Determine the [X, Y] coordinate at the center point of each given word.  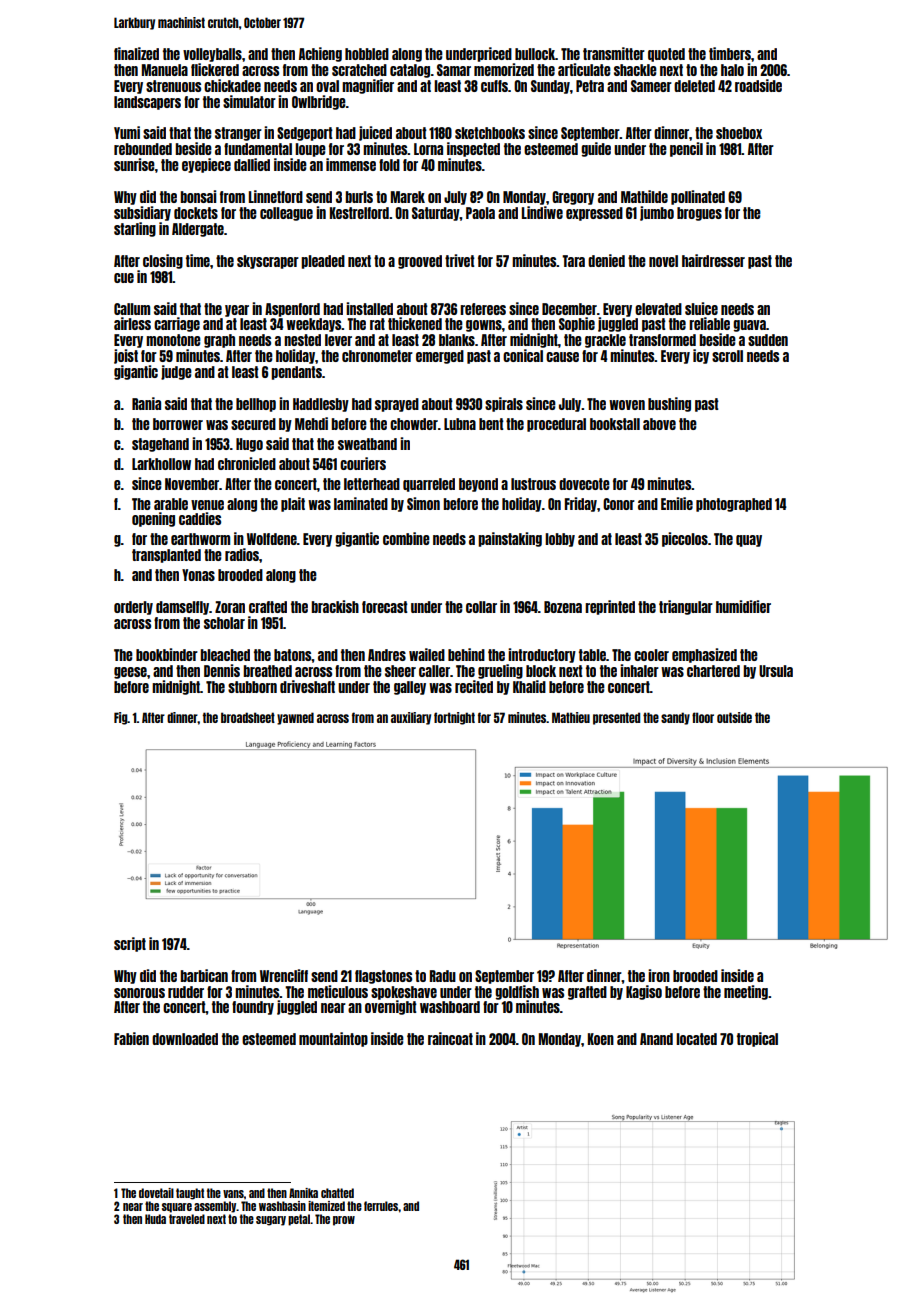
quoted [666, 55]
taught [190, 1194]
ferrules [381, 1206]
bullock [535, 54]
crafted [268, 607]
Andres [387, 655]
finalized [136, 53]
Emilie [677, 503]
